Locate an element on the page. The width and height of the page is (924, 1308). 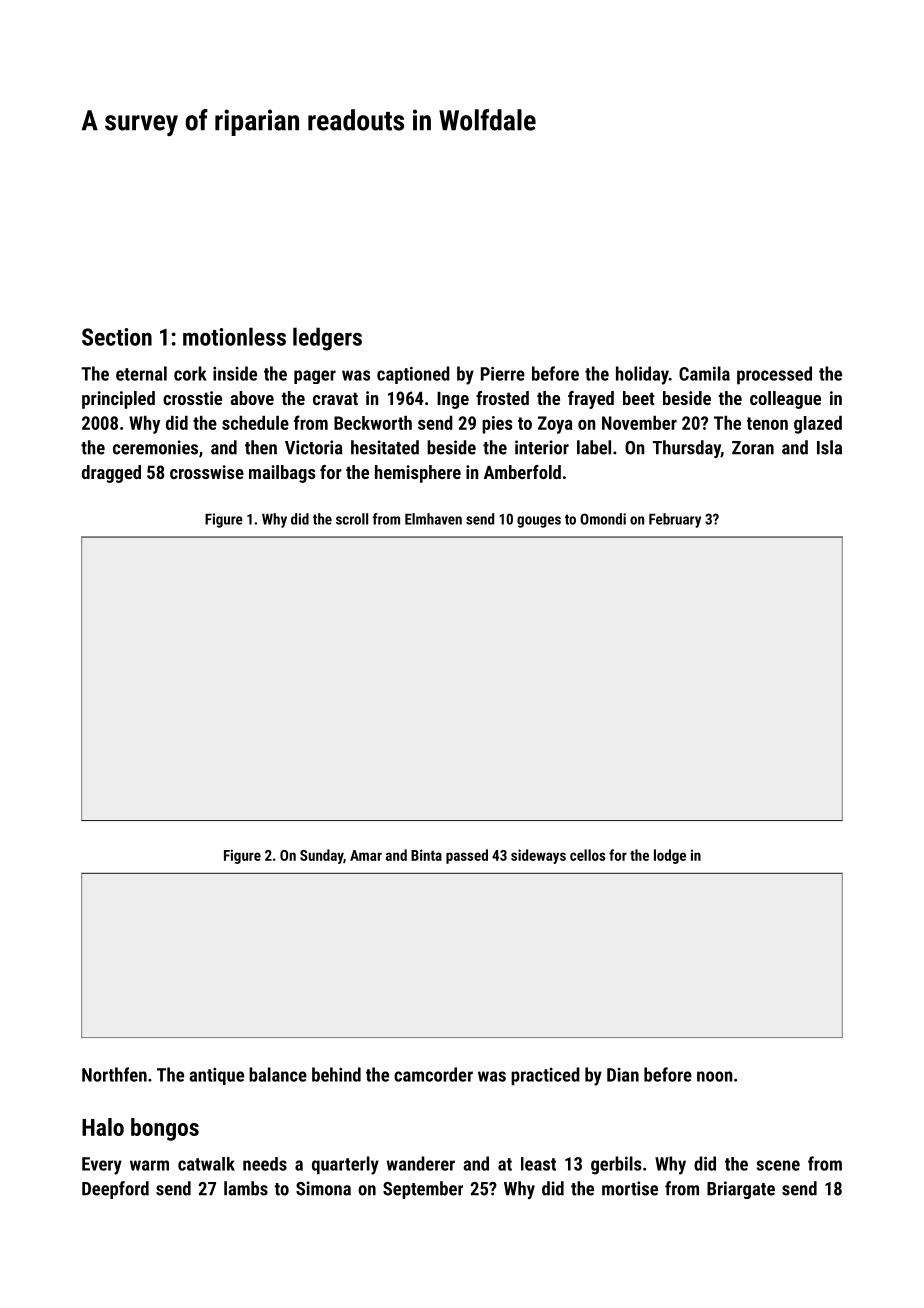
antique is located at coordinates (216, 1076).
